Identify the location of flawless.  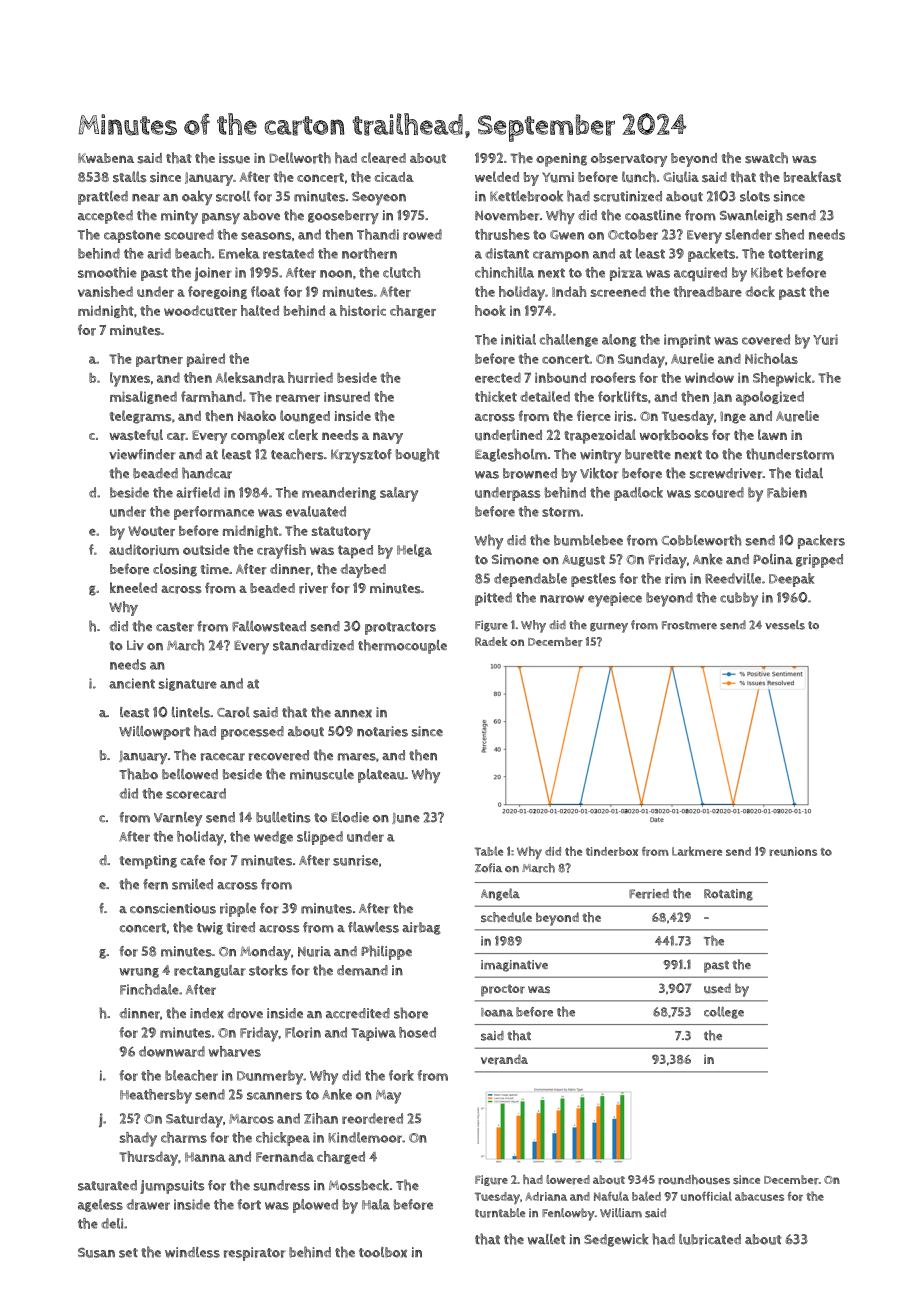
(373, 927).
